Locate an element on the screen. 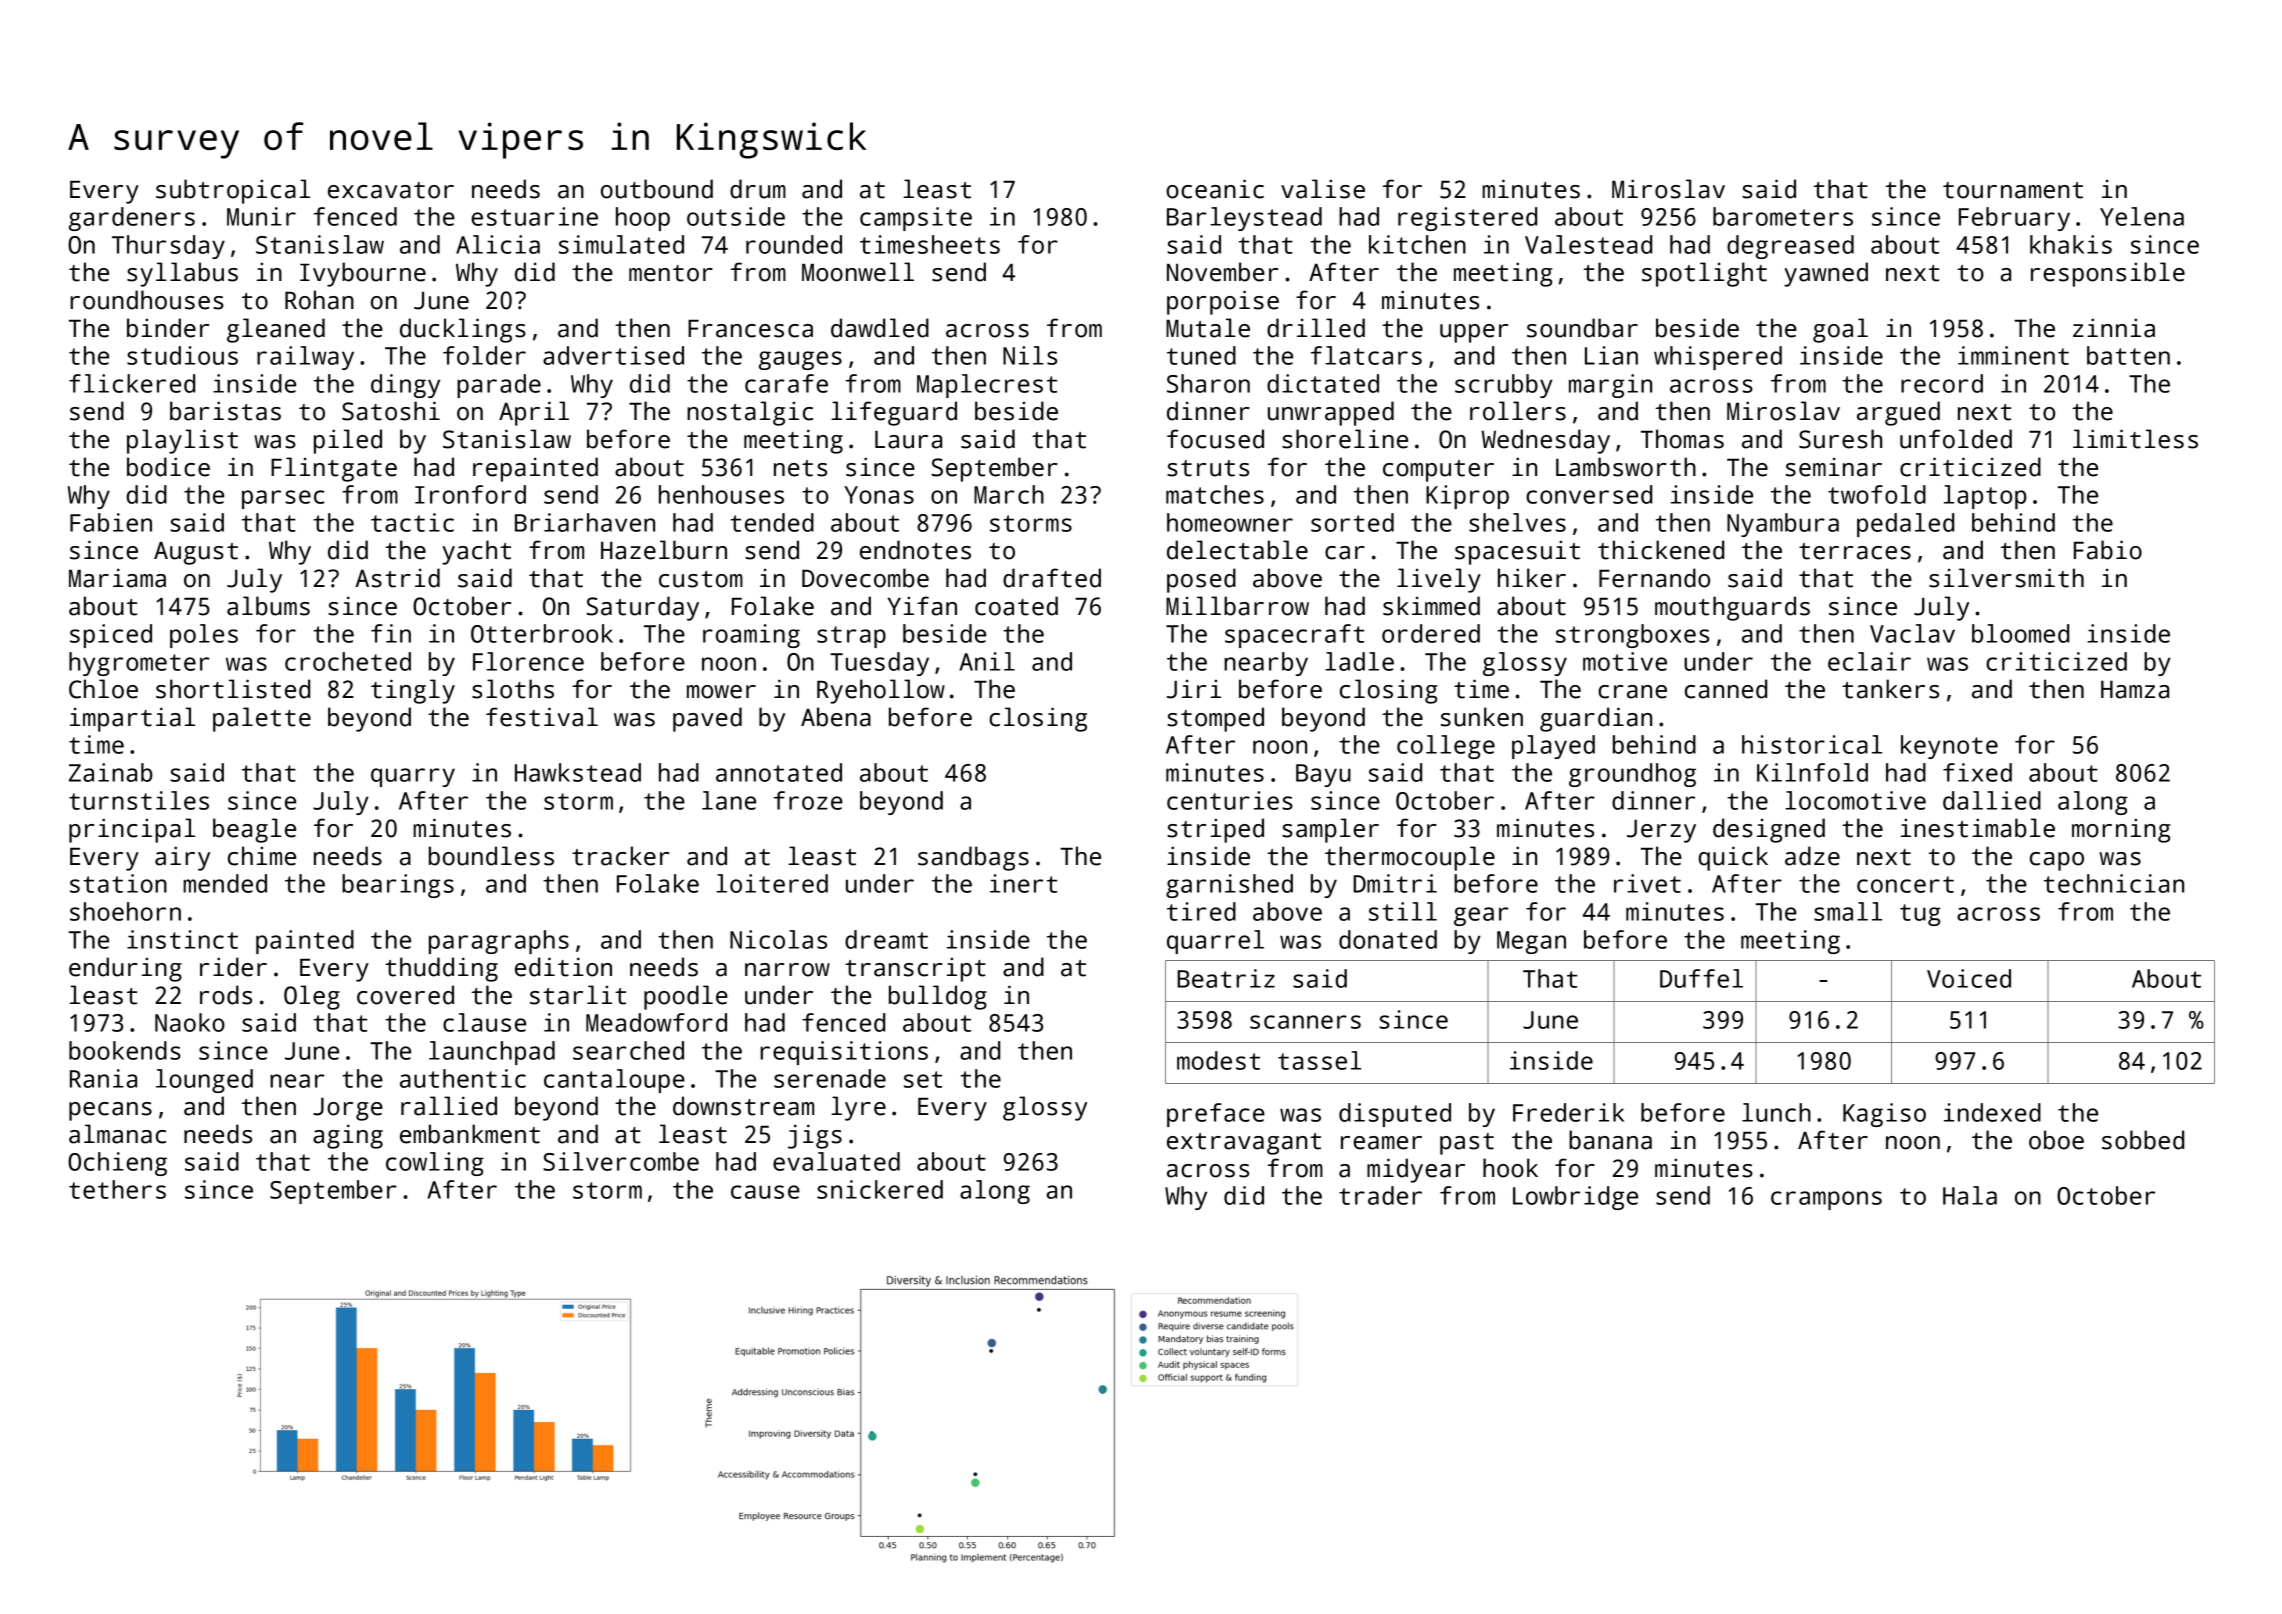 This screenshot has width=2282, height=1614. Fabio is located at coordinates (2108, 550).
